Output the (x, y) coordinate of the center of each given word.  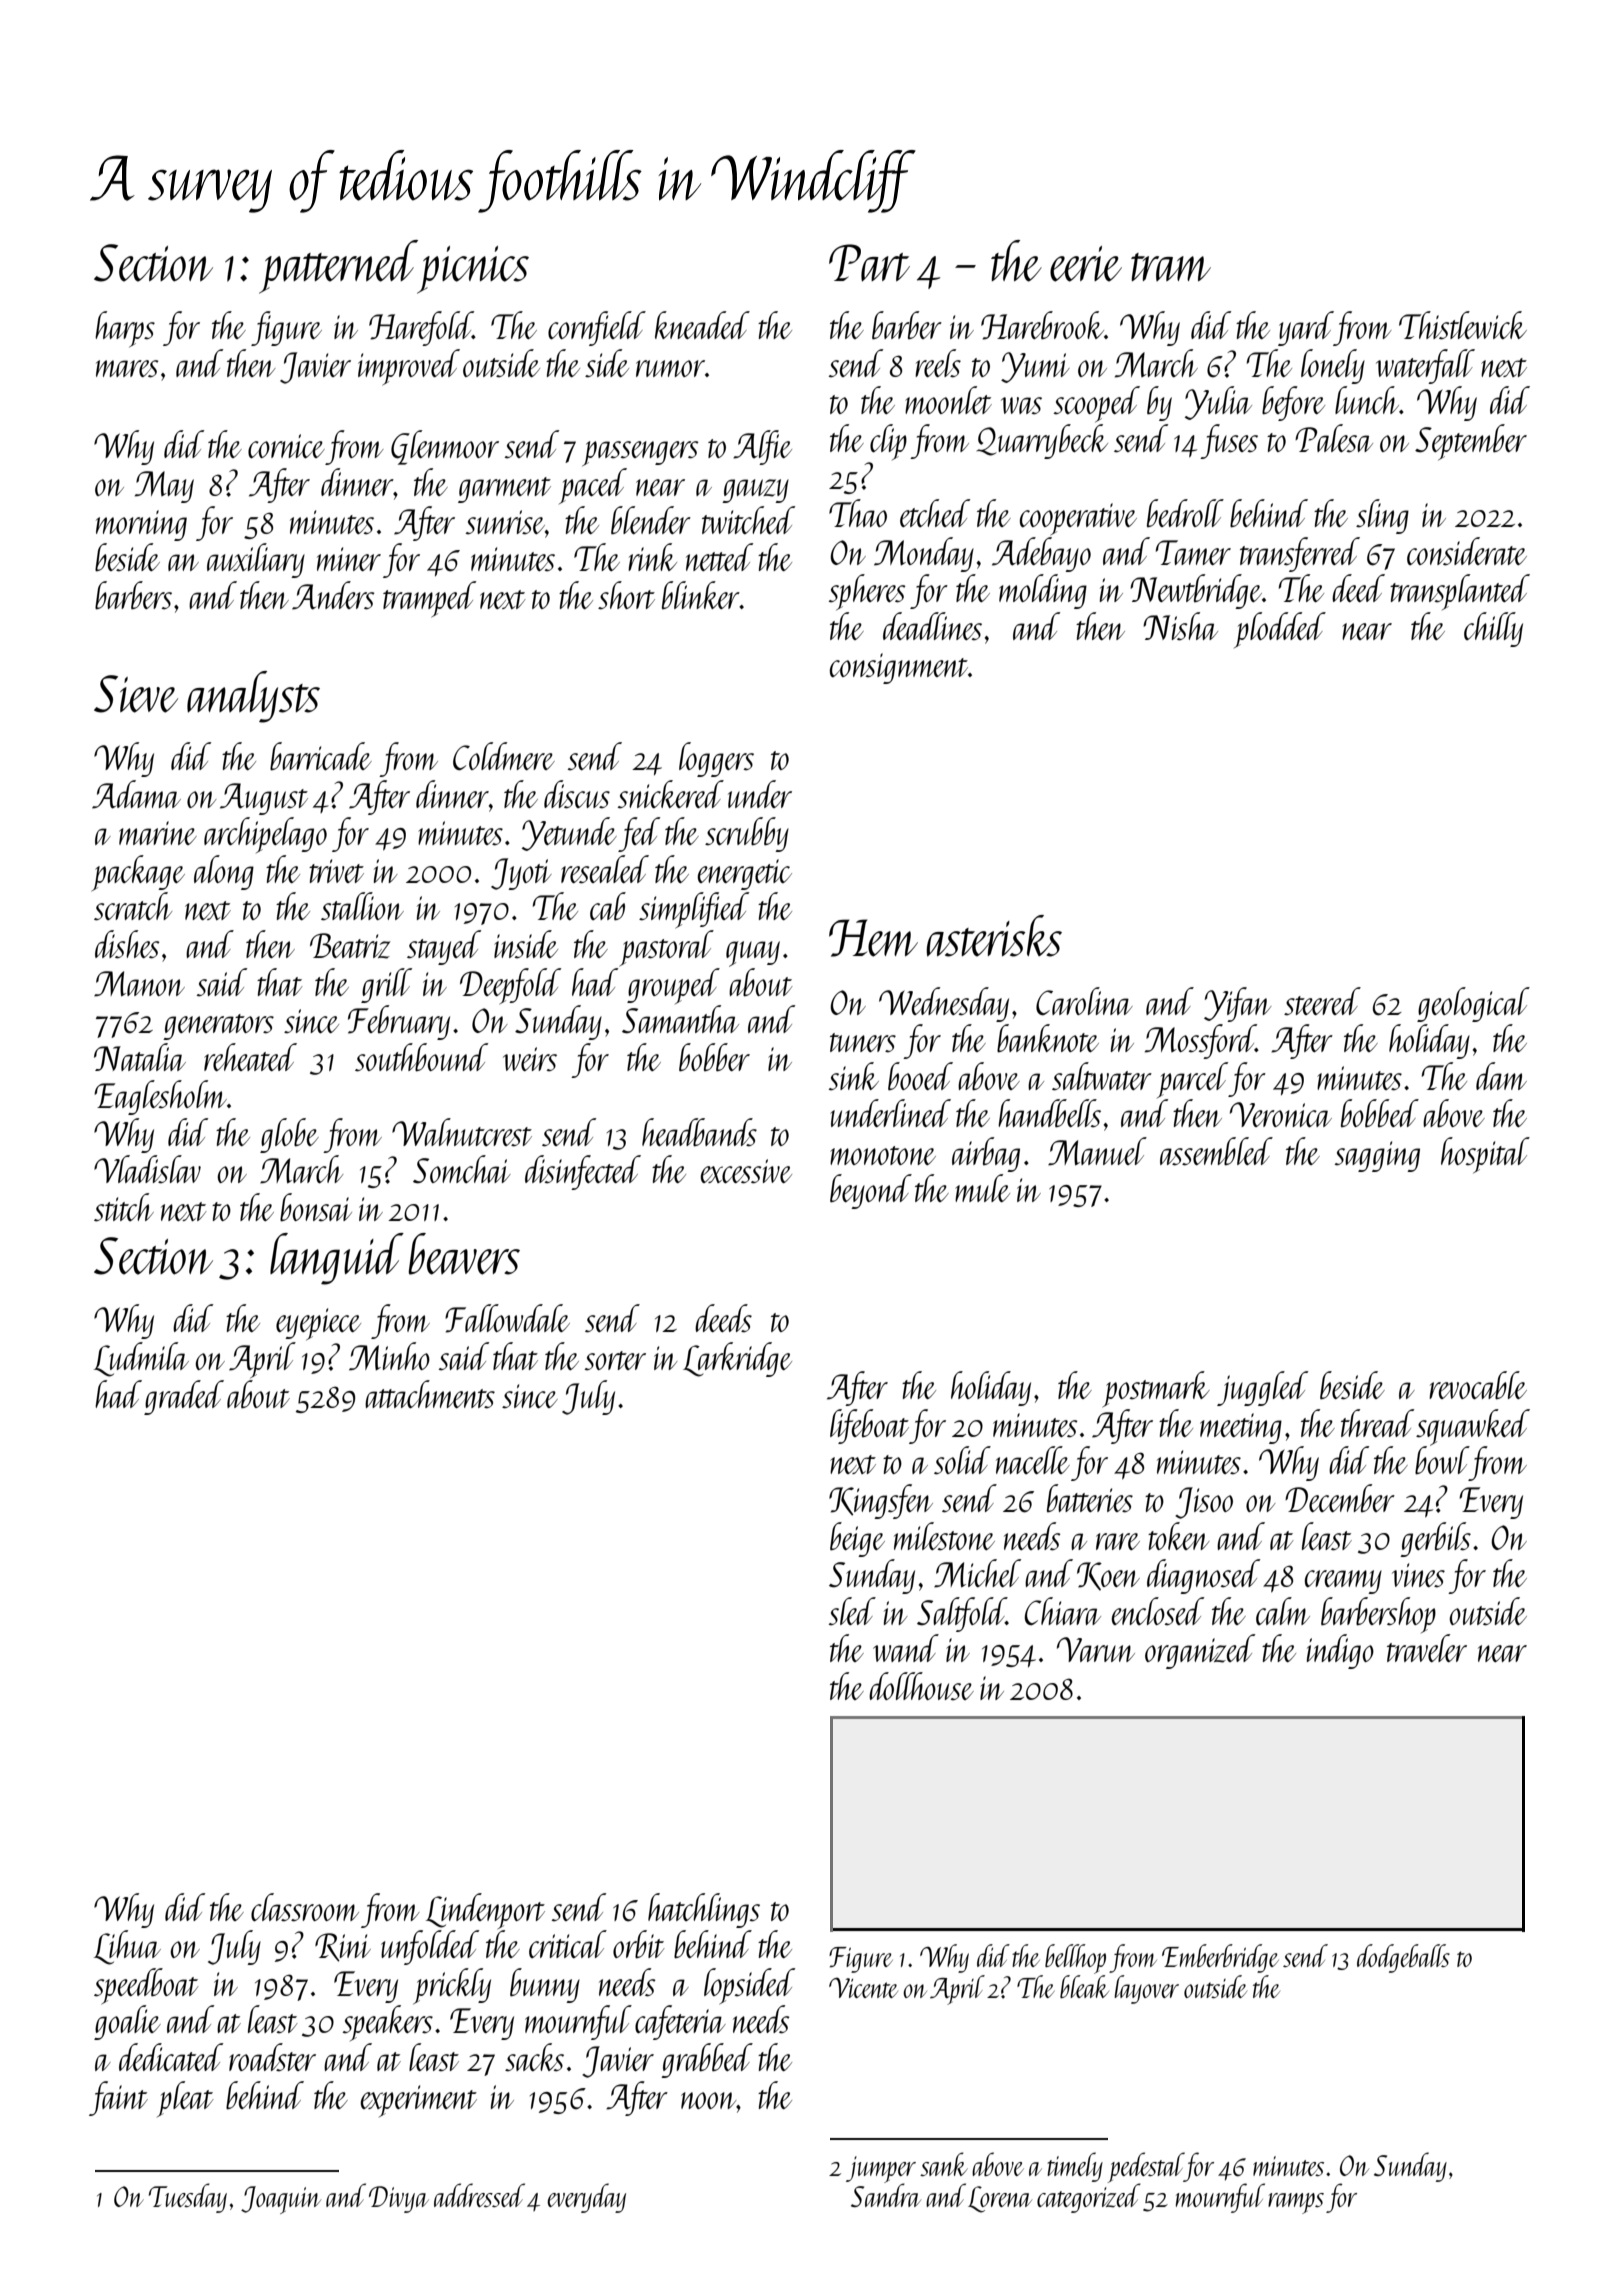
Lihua (127, 1947)
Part (869, 263)
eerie (1086, 264)
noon (709, 2100)
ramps (1296, 2203)
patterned (338, 267)
